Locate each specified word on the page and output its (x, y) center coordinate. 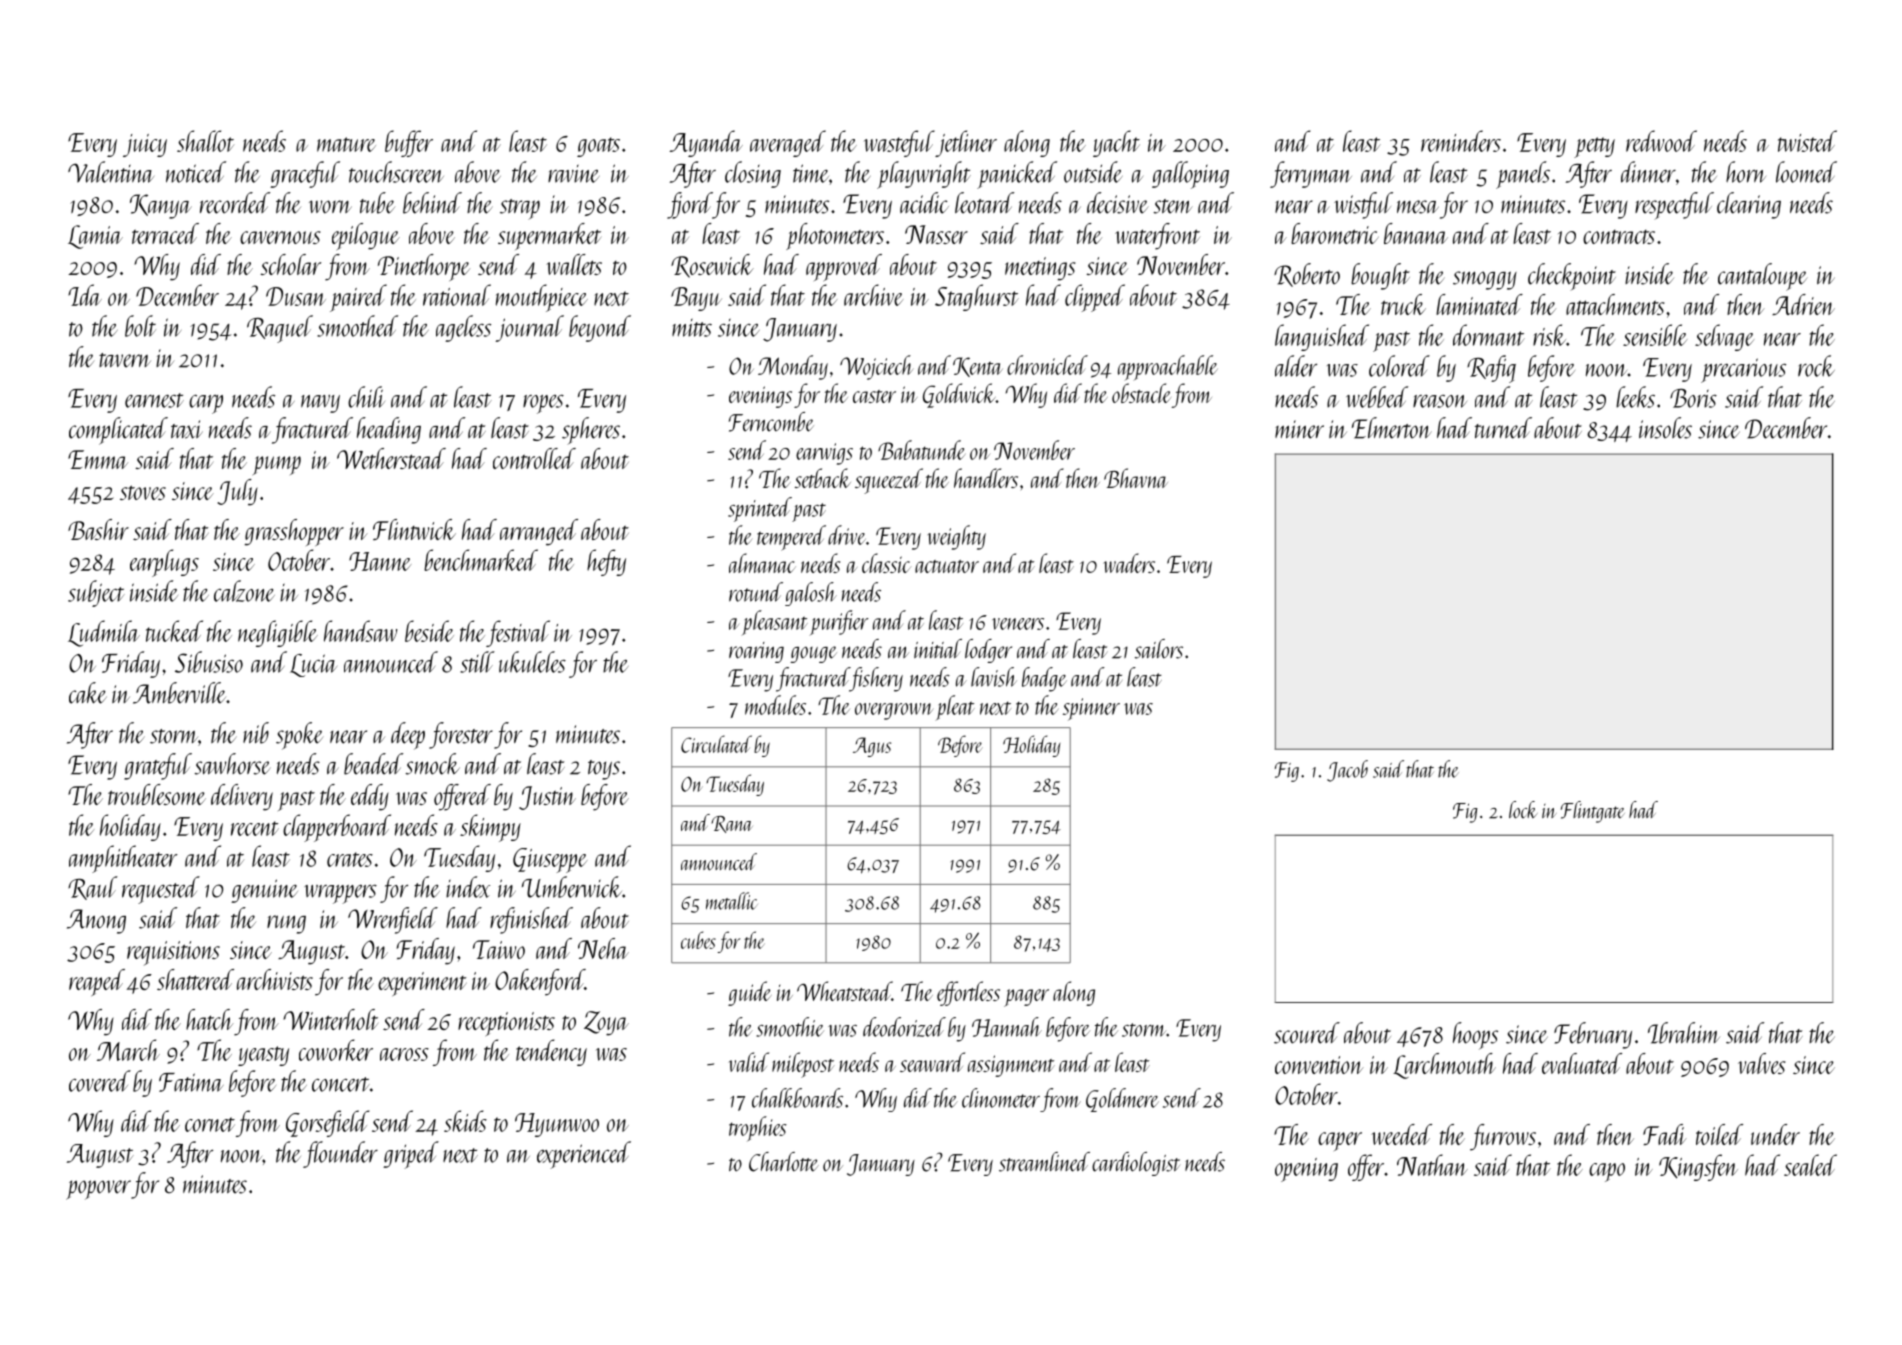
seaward (932, 1062)
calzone (244, 591)
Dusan (296, 296)
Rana (732, 824)
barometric (1335, 233)
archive (873, 295)
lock (1523, 810)
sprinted (760, 509)
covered (100, 1081)
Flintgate (1593, 812)
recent (255, 828)
